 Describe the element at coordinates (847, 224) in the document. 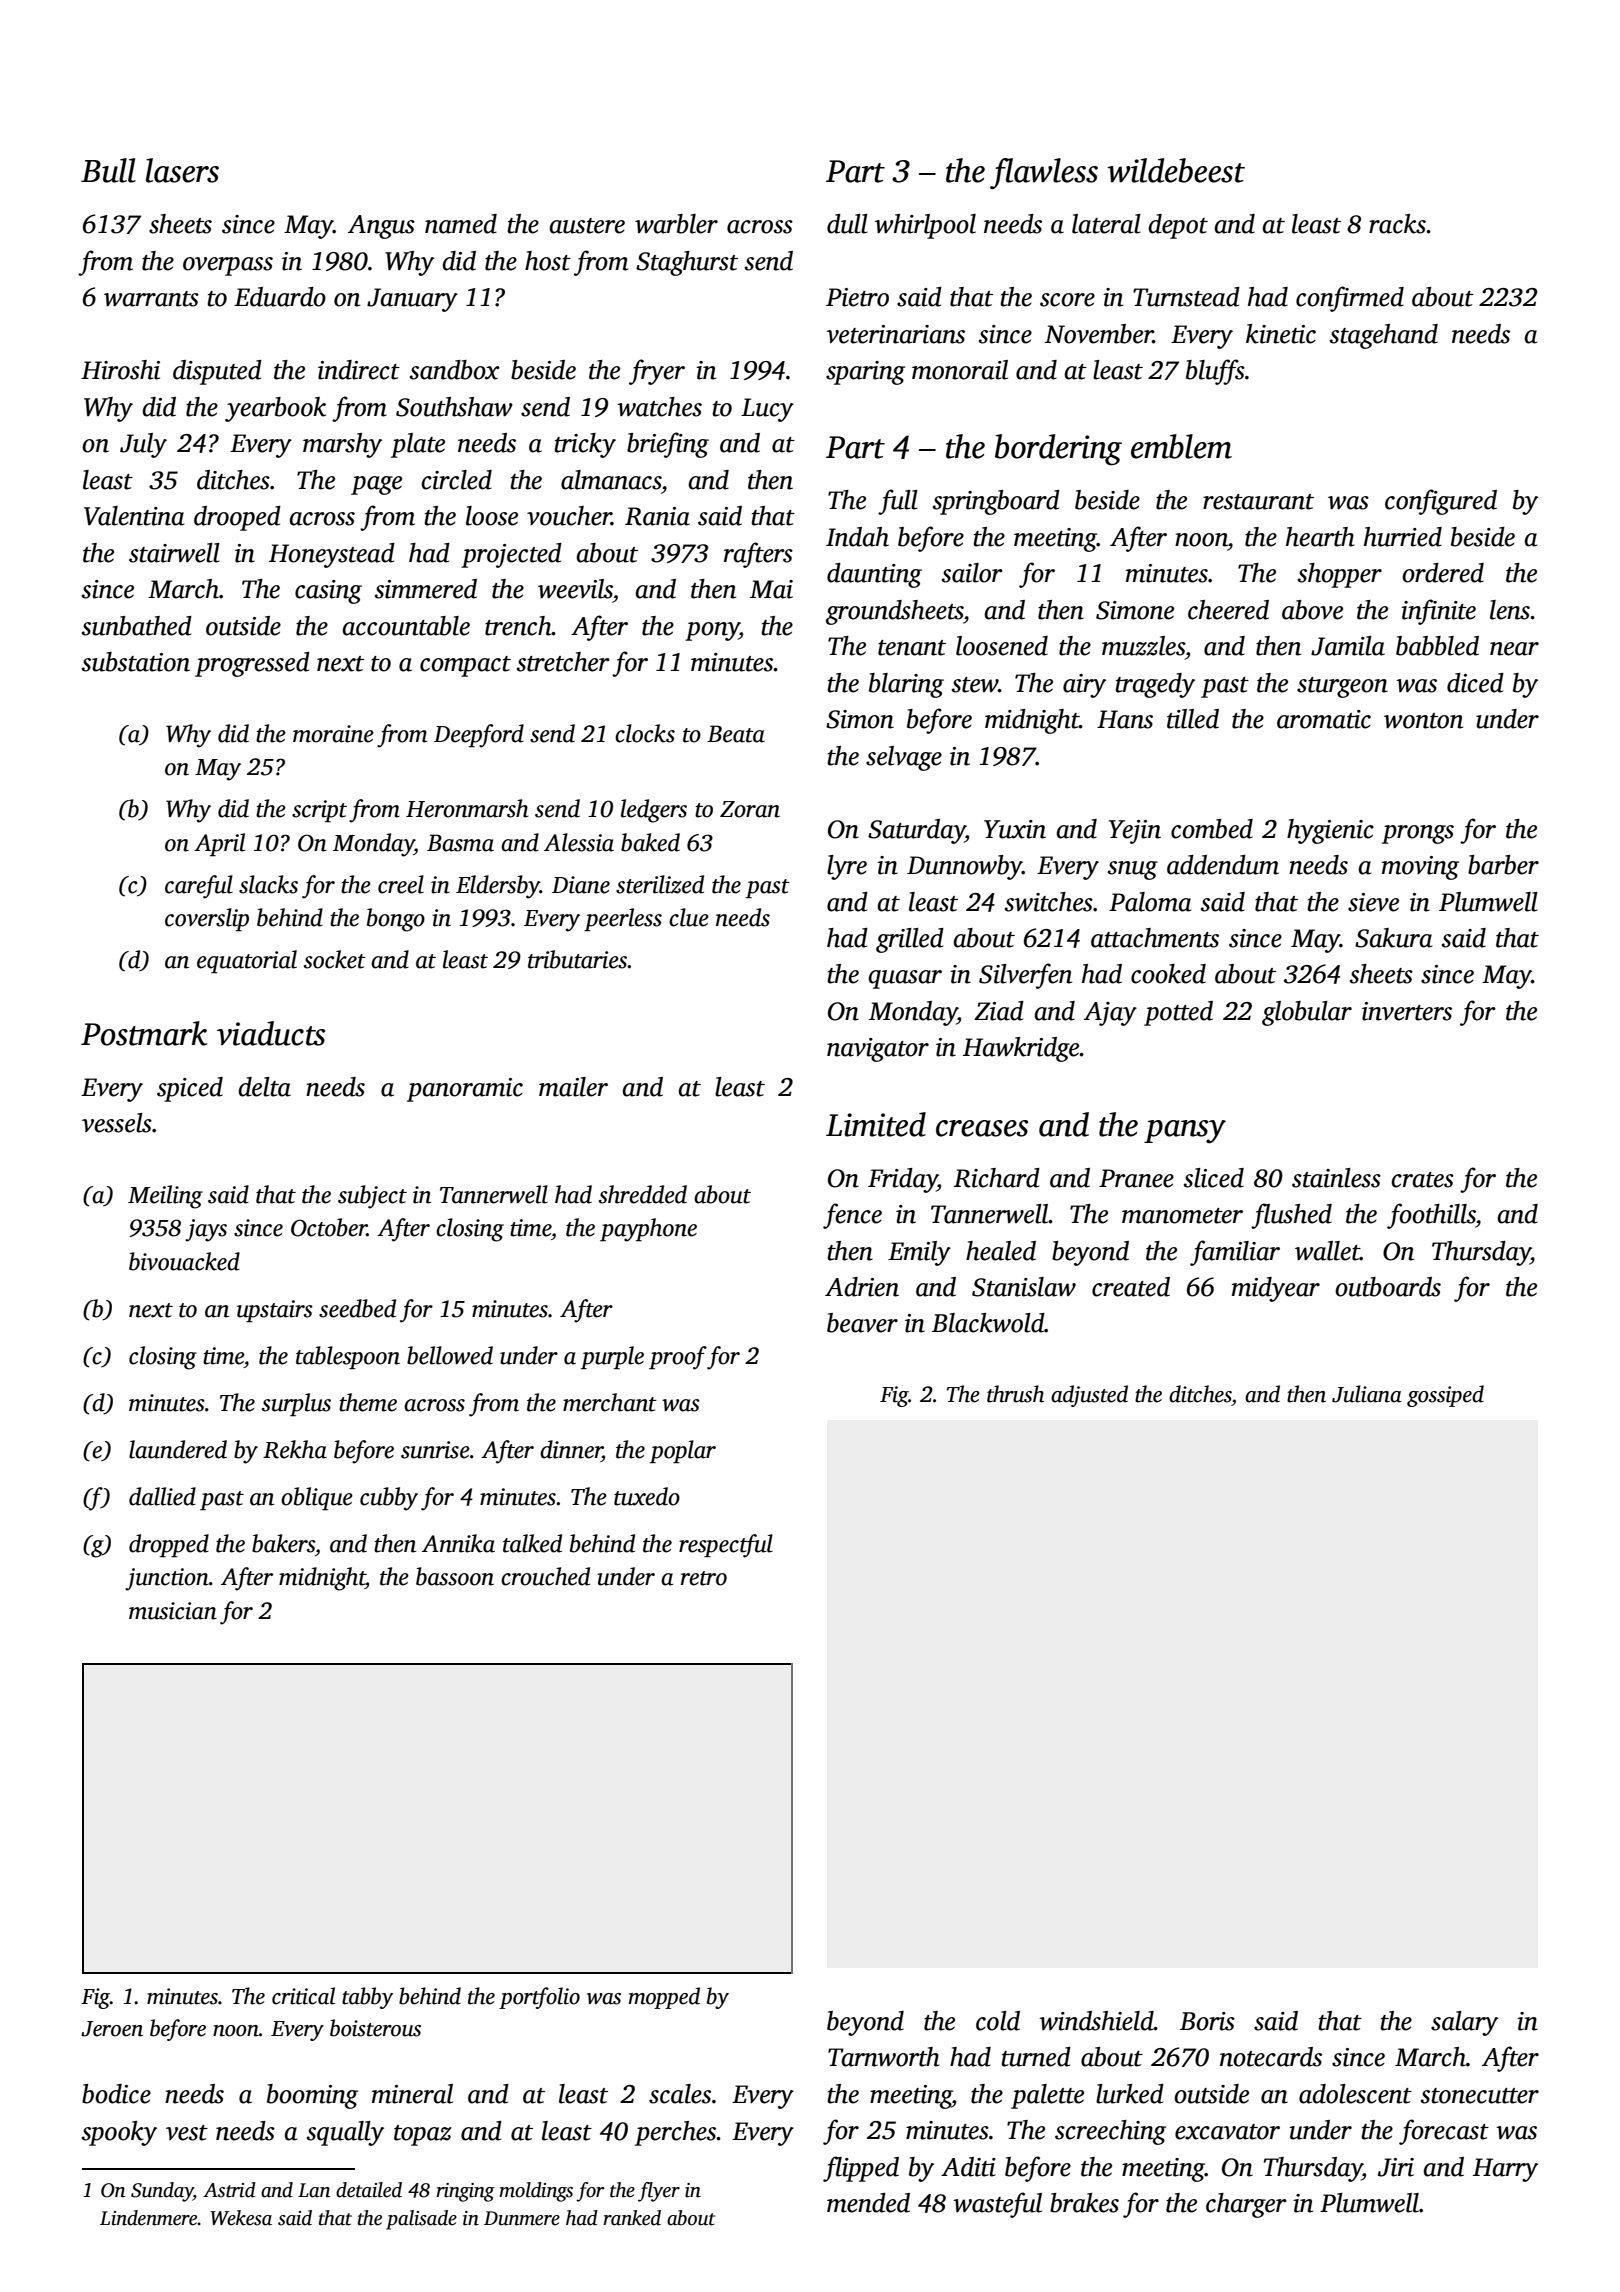

I see `dull` at that location.
